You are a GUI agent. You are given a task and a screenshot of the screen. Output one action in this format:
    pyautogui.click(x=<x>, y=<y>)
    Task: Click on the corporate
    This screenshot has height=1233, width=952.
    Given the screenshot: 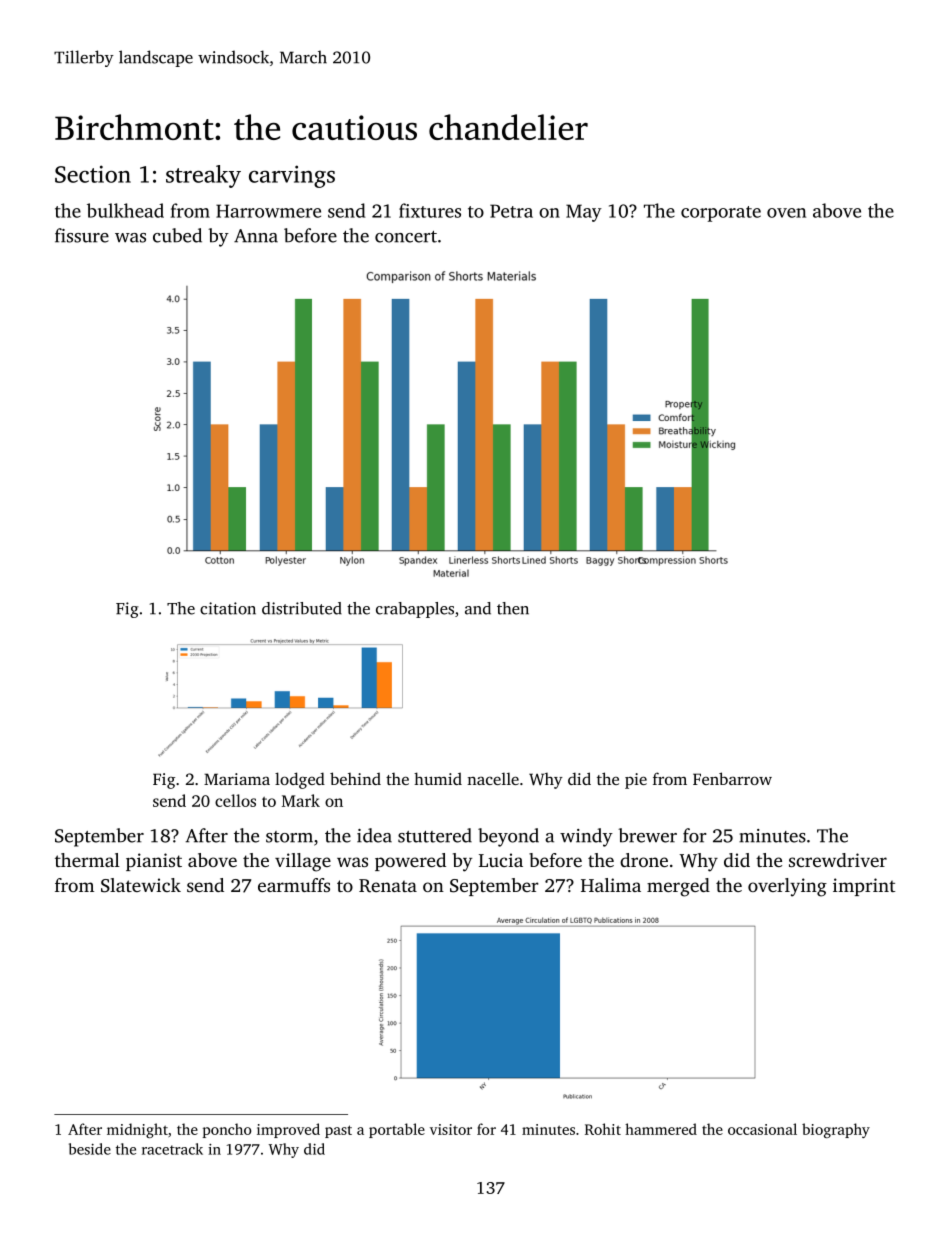 What is the action you would take?
    pyautogui.click(x=721, y=214)
